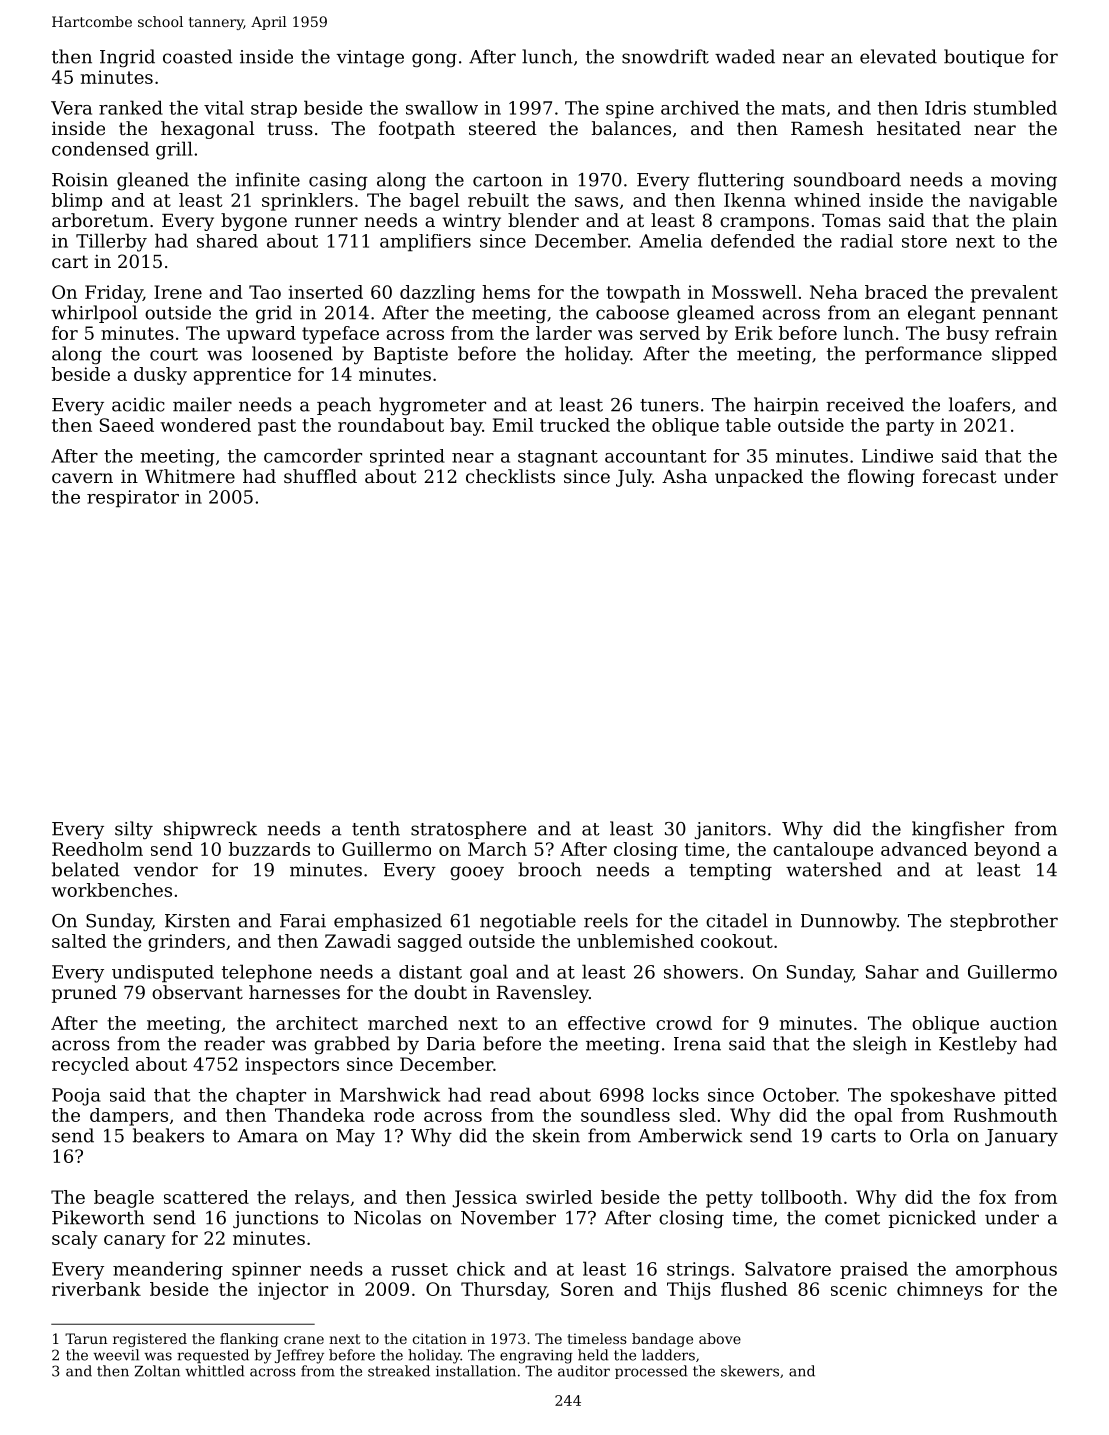 The width and height of the document is (1109, 1435). I want to click on gong, so click(434, 60).
